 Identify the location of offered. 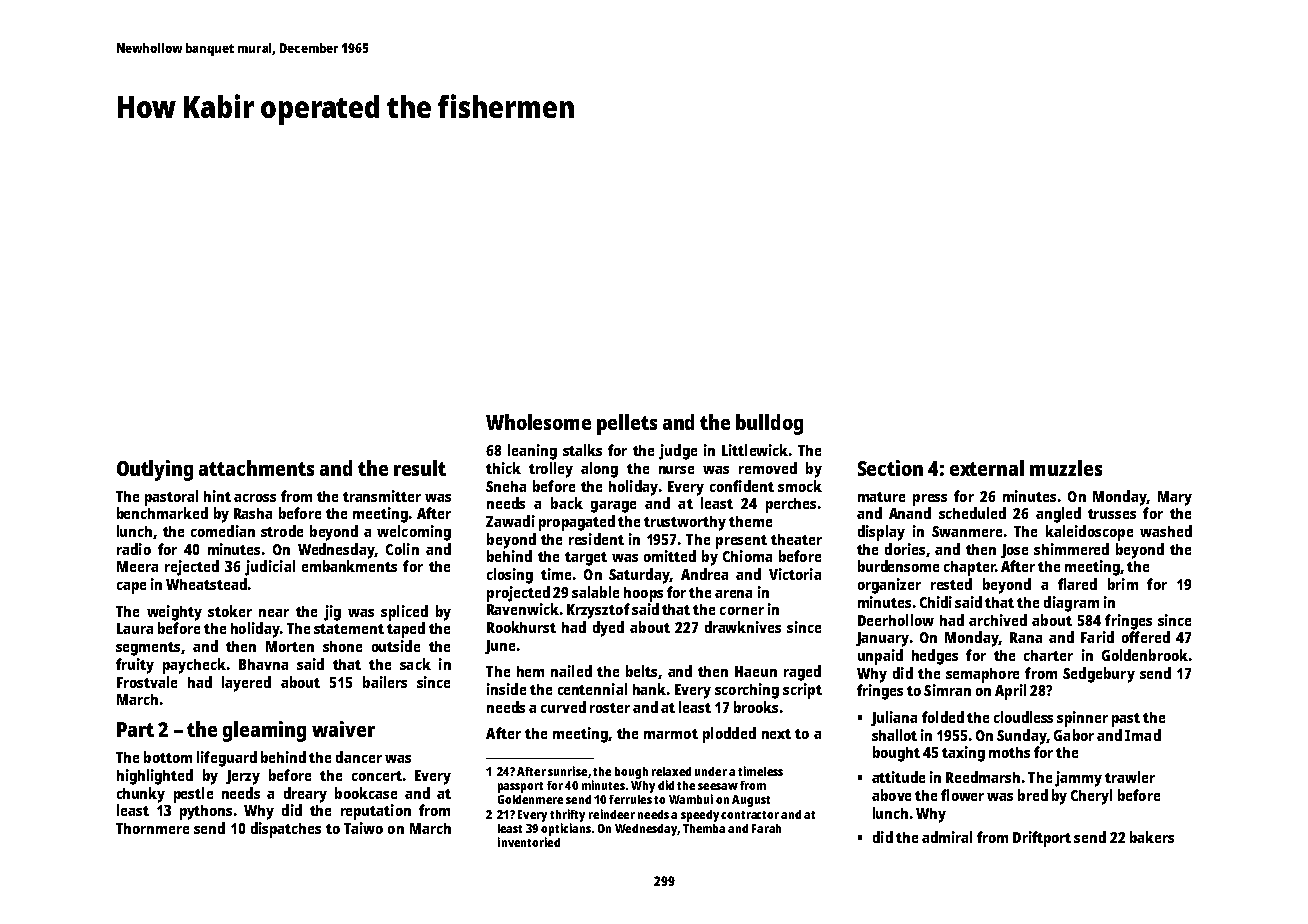
(1146, 637).
